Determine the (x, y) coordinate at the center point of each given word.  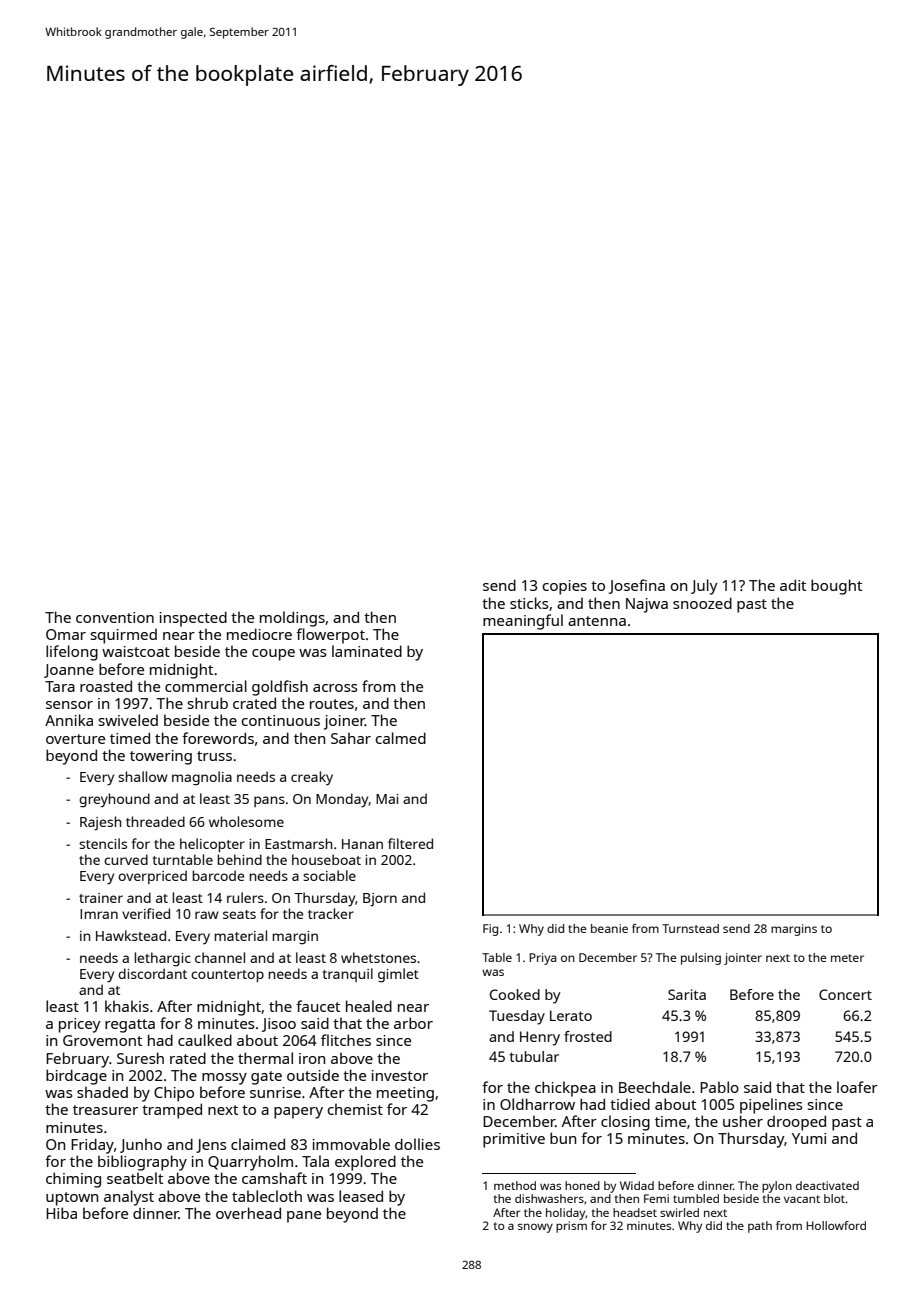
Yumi (809, 1138)
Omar (66, 634)
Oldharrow (537, 1104)
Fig (490, 930)
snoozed (702, 603)
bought (836, 587)
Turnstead (690, 928)
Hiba (61, 1213)
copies (565, 587)
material (241, 935)
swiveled (128, 720)
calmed (401, 738)
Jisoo (279, 1025)
